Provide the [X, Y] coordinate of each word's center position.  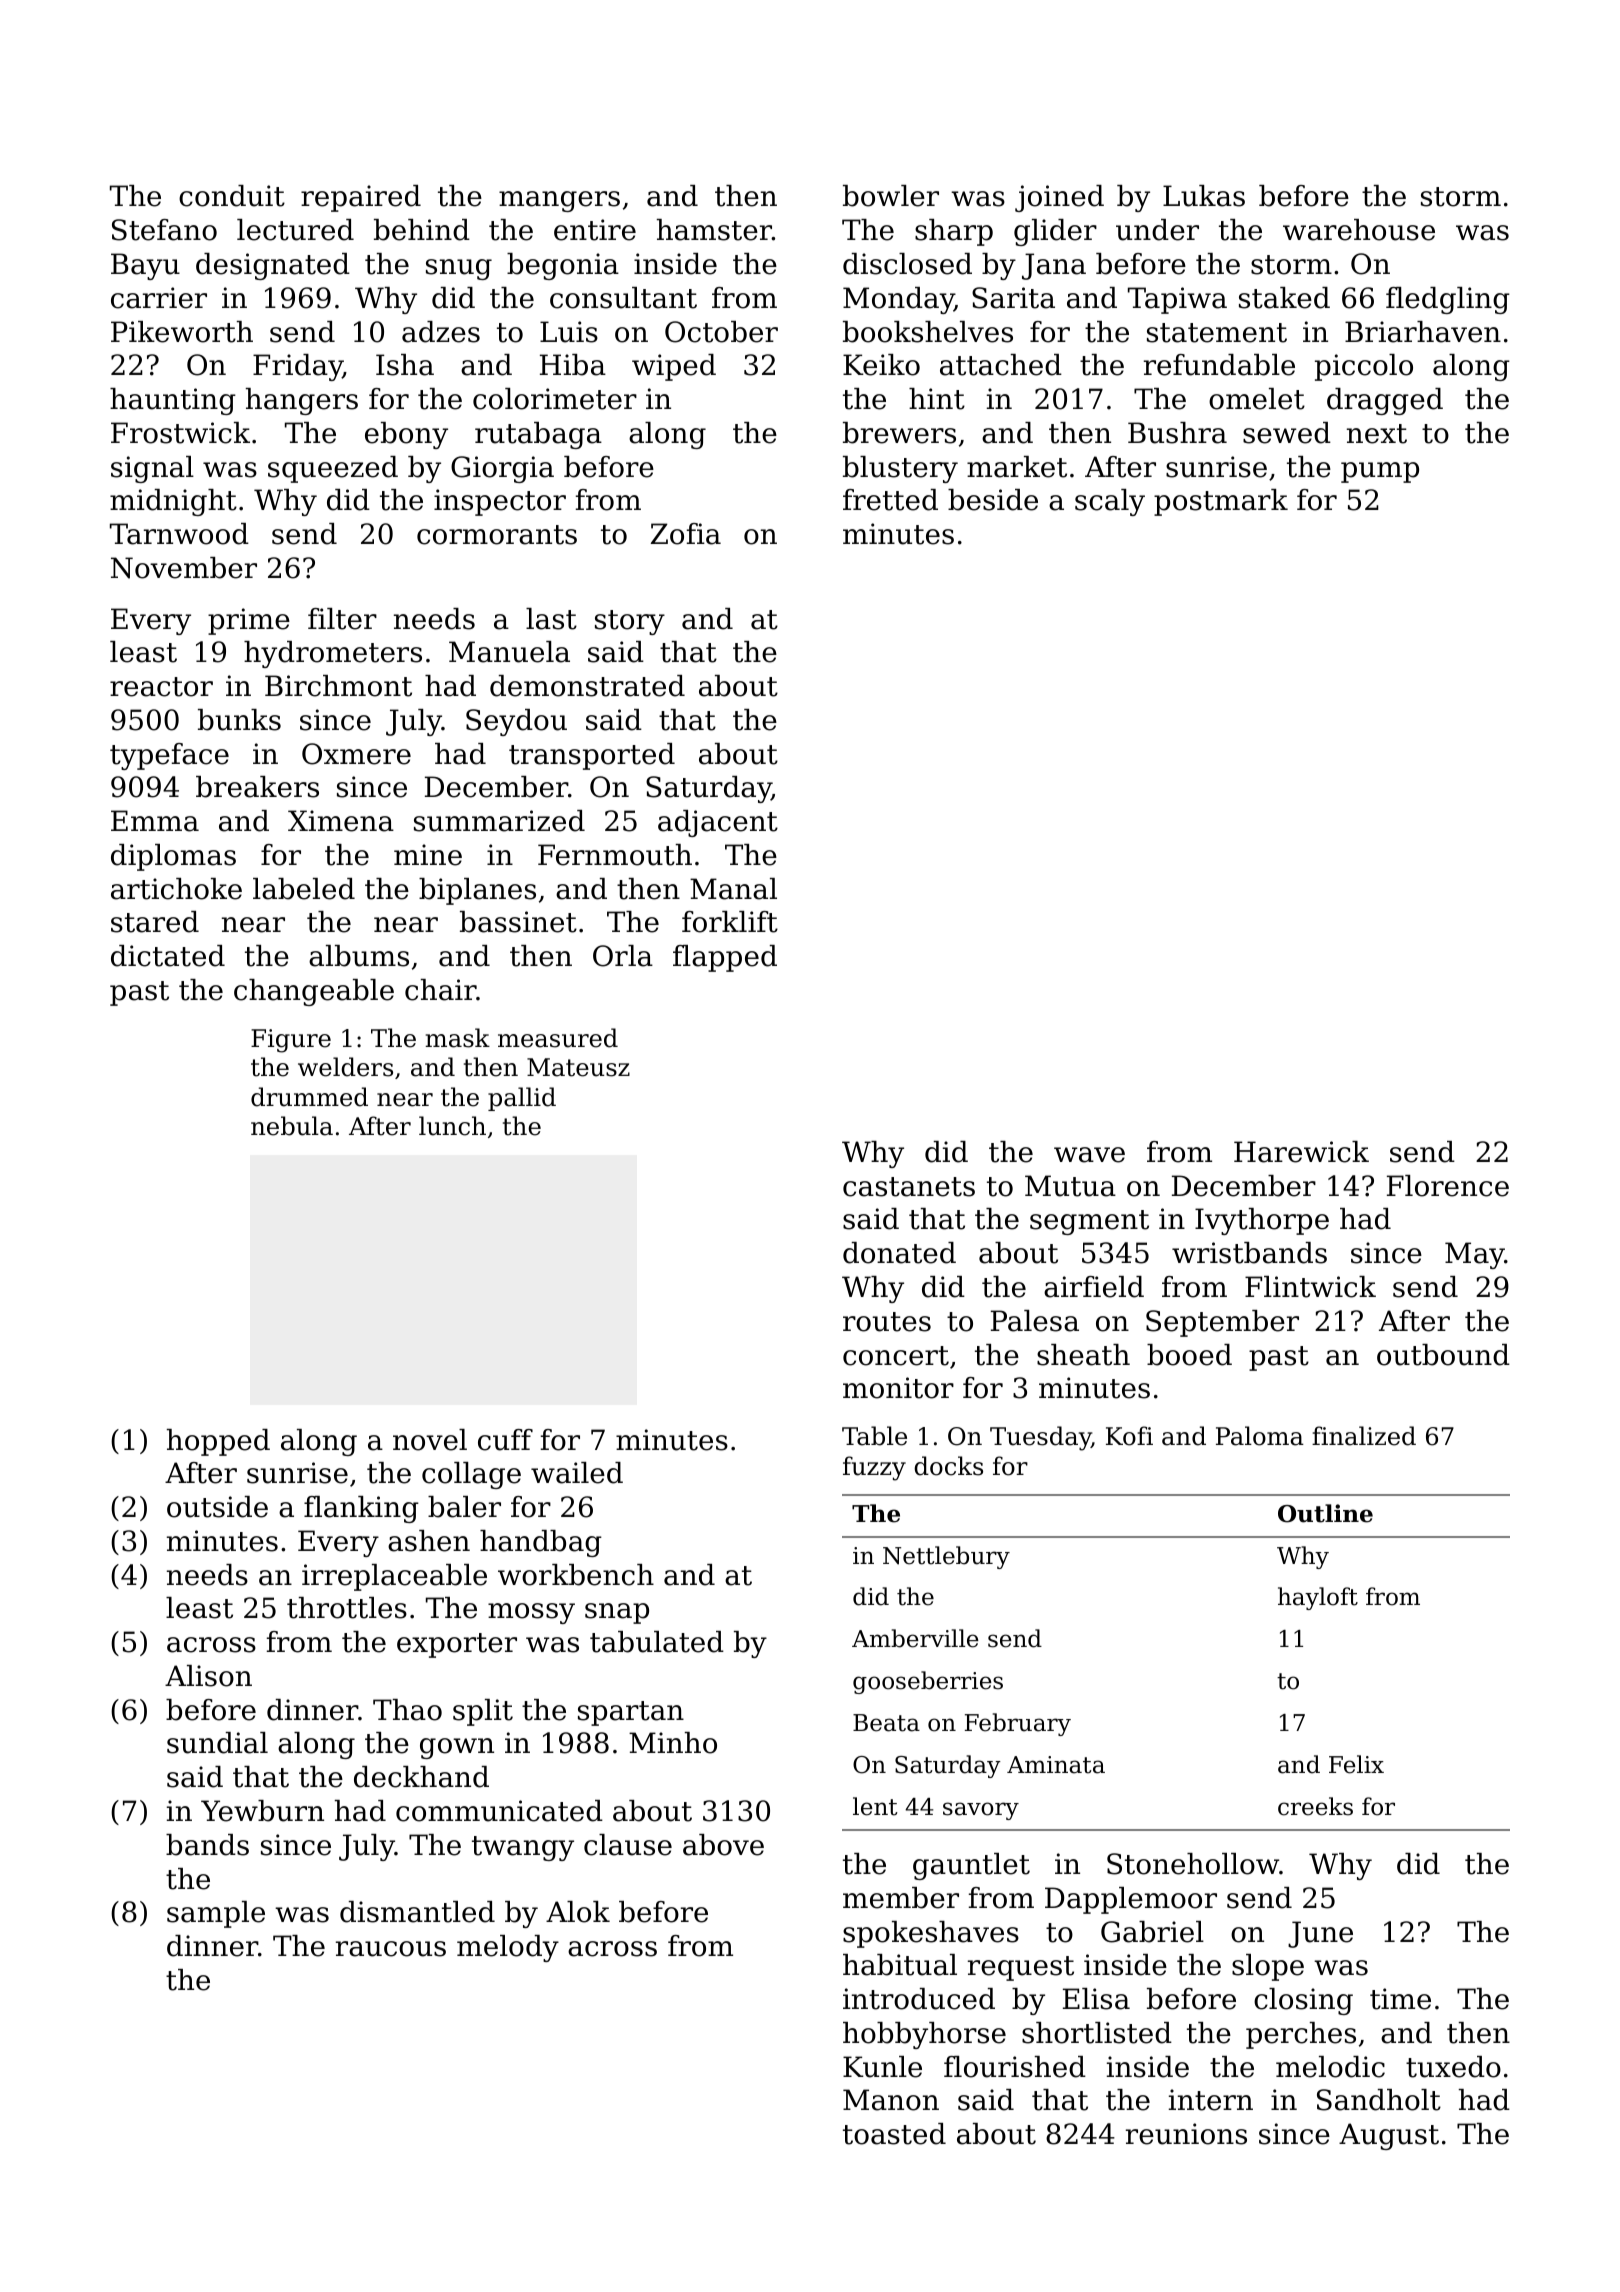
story [630, 622]
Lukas [1204, 196]
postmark [1221, 502]
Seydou [516, 722]
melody [508, 1948]
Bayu [145, 266]
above [723, 1845]
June [1320, 1934]
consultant [623, 298]
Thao [407, 1710]
